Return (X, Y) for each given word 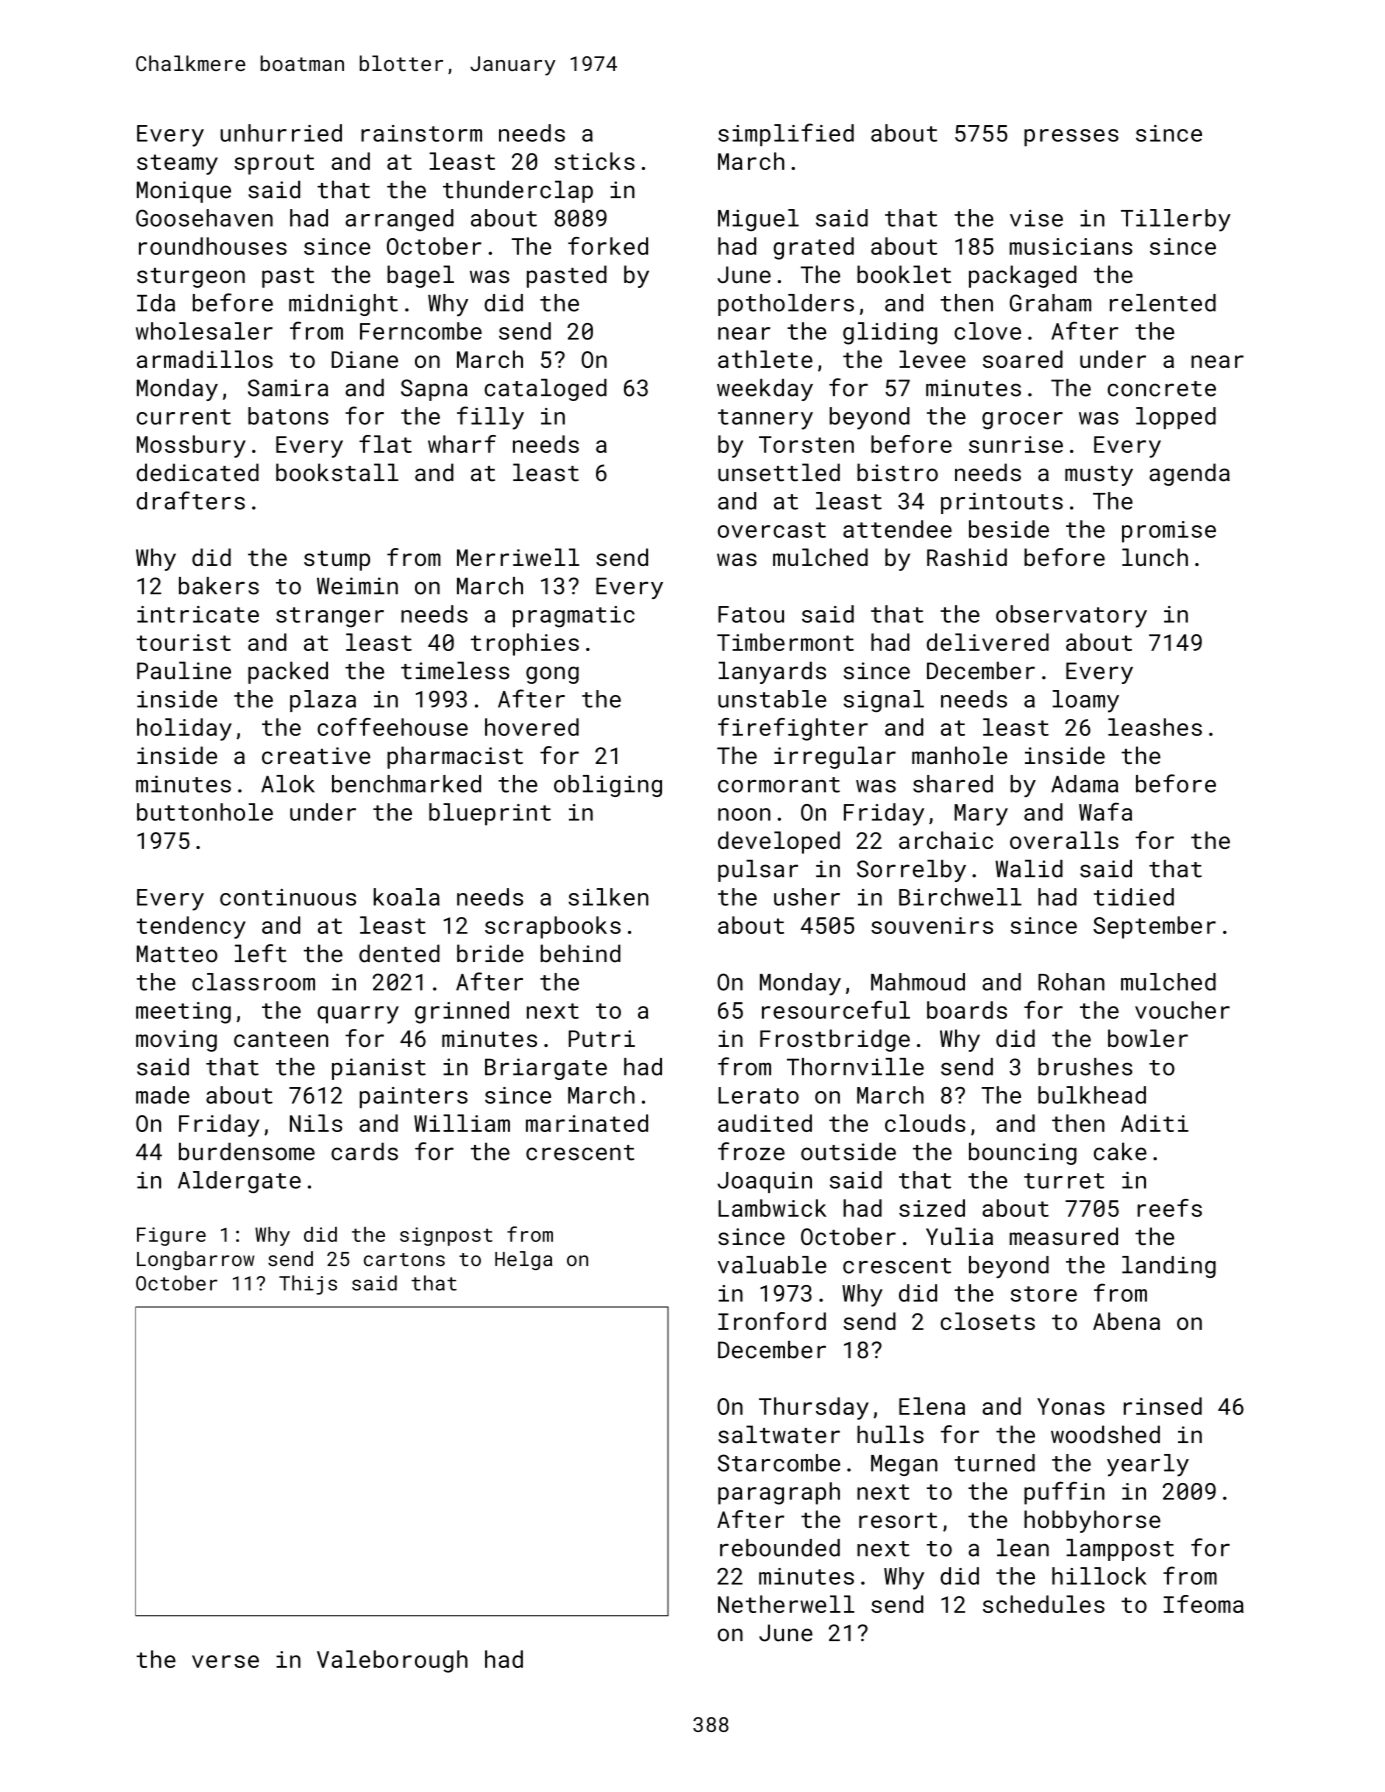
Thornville (855, 1067)
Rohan (1071, 982)
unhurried (281, 133)
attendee (897, 529)
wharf (462, 444)
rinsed (1163, 1406)
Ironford (772, 1321)
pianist (379, 1069)
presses (1071, 137)
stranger (330, 617)
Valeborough (392, 1661)
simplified (786, 134)
